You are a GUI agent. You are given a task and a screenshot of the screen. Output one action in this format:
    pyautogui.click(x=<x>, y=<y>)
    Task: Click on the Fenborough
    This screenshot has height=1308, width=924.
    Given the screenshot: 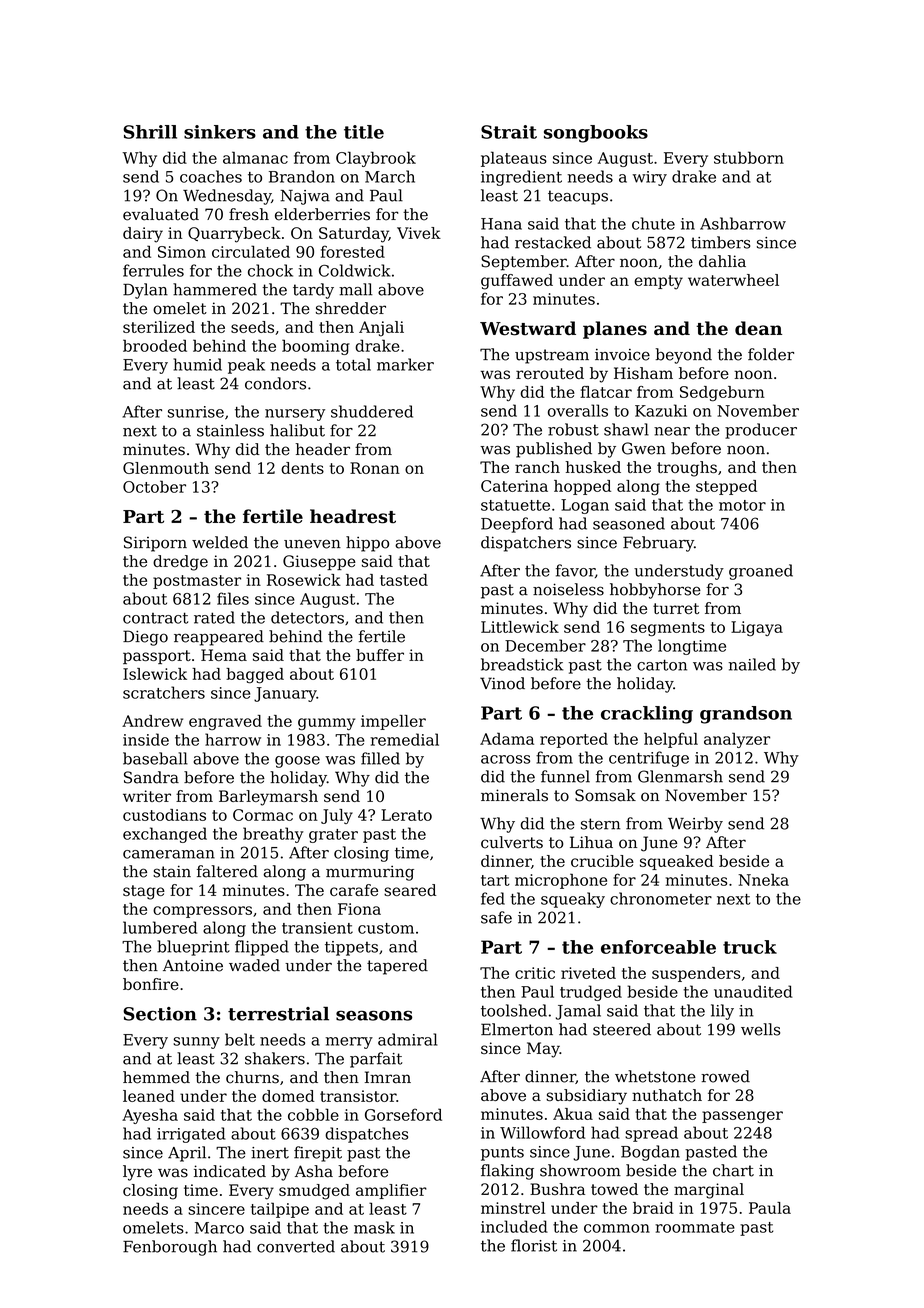 What is the action you would take?
    pyautogui.click(x=170, y=1248)
